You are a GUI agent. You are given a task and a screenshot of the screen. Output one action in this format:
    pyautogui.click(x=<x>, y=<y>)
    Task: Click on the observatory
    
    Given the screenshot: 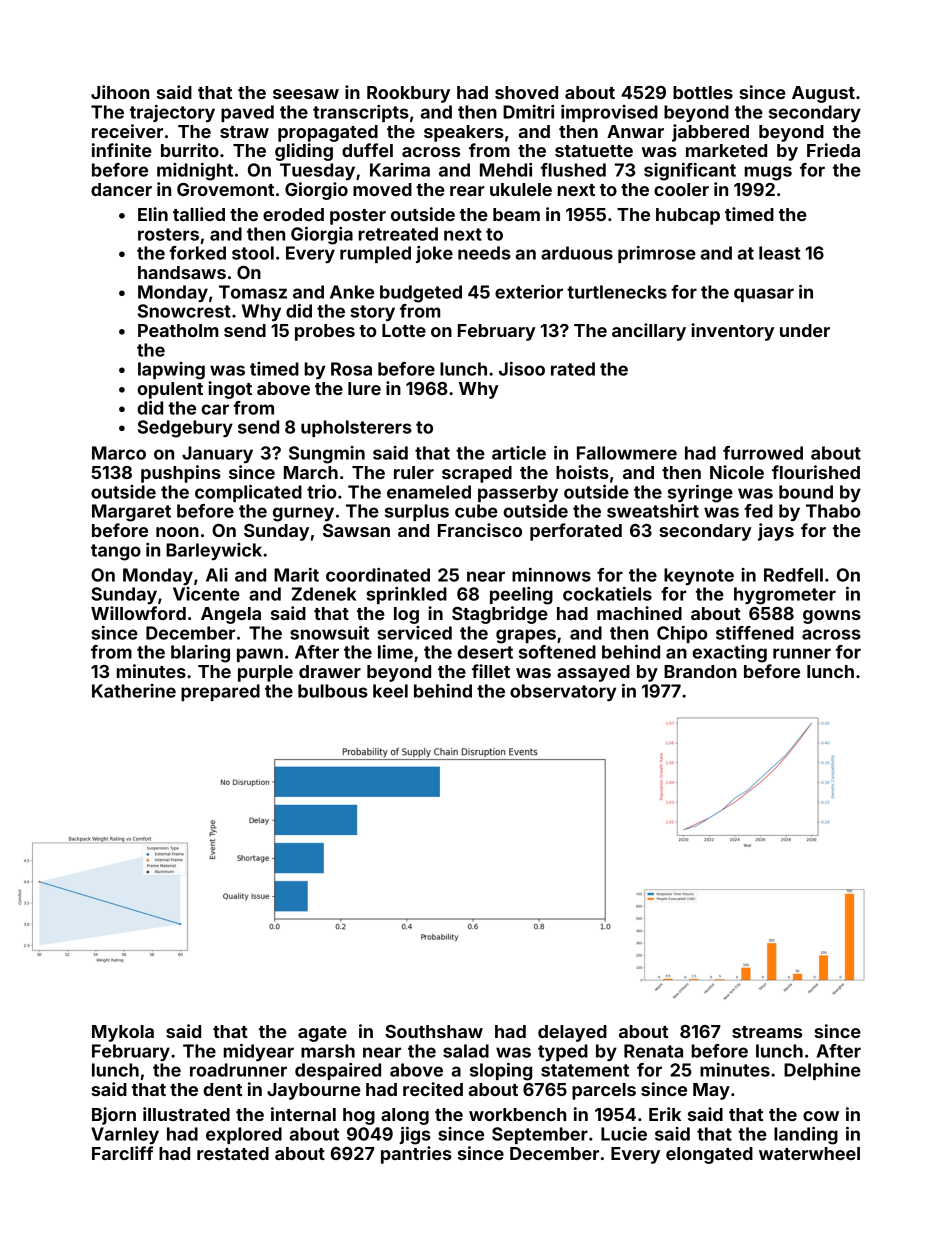 What is the action you would take?
    pyautogui.click(x=563, y=692)
